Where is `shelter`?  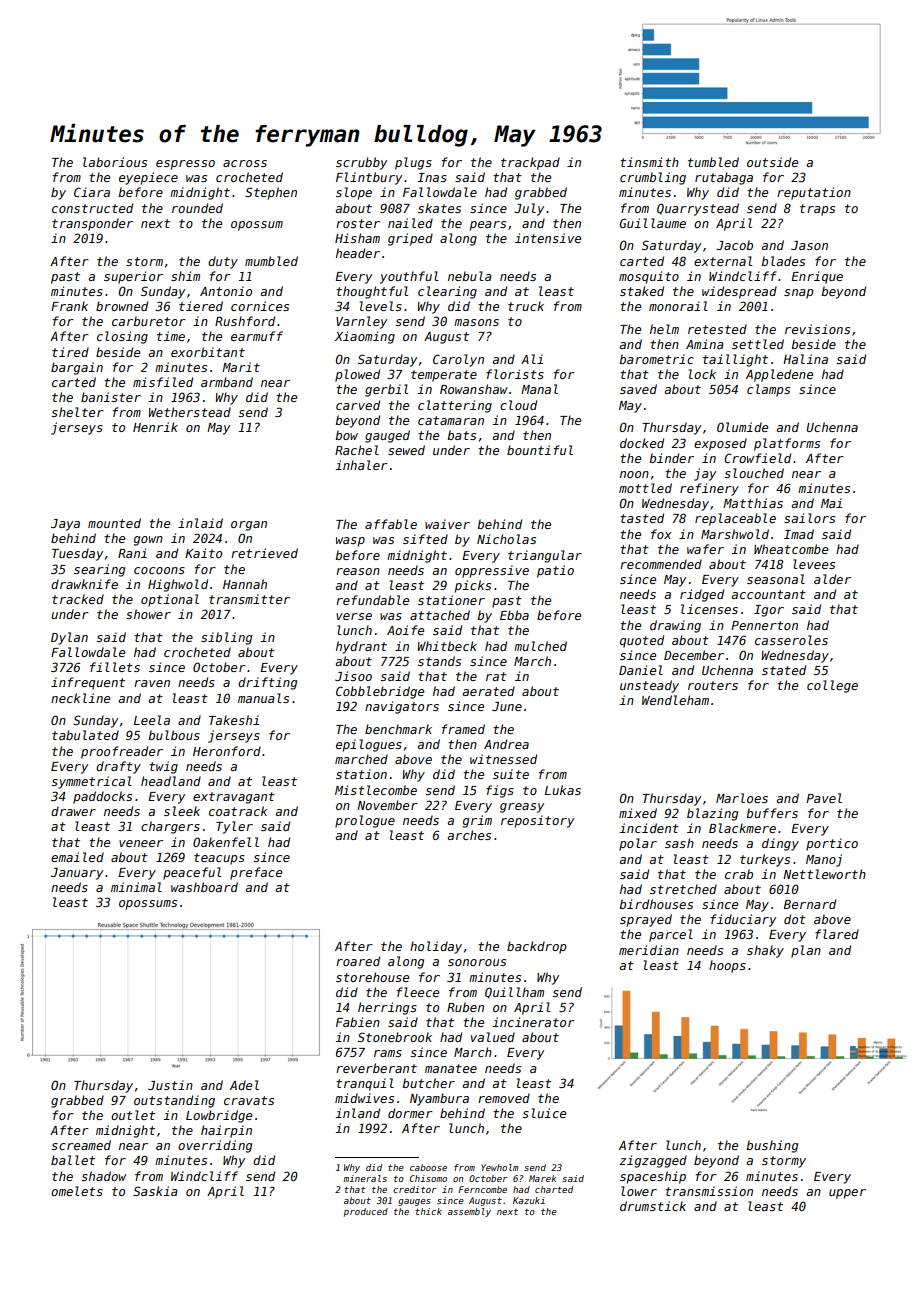 shelter is located at coordinates (77, 412).
